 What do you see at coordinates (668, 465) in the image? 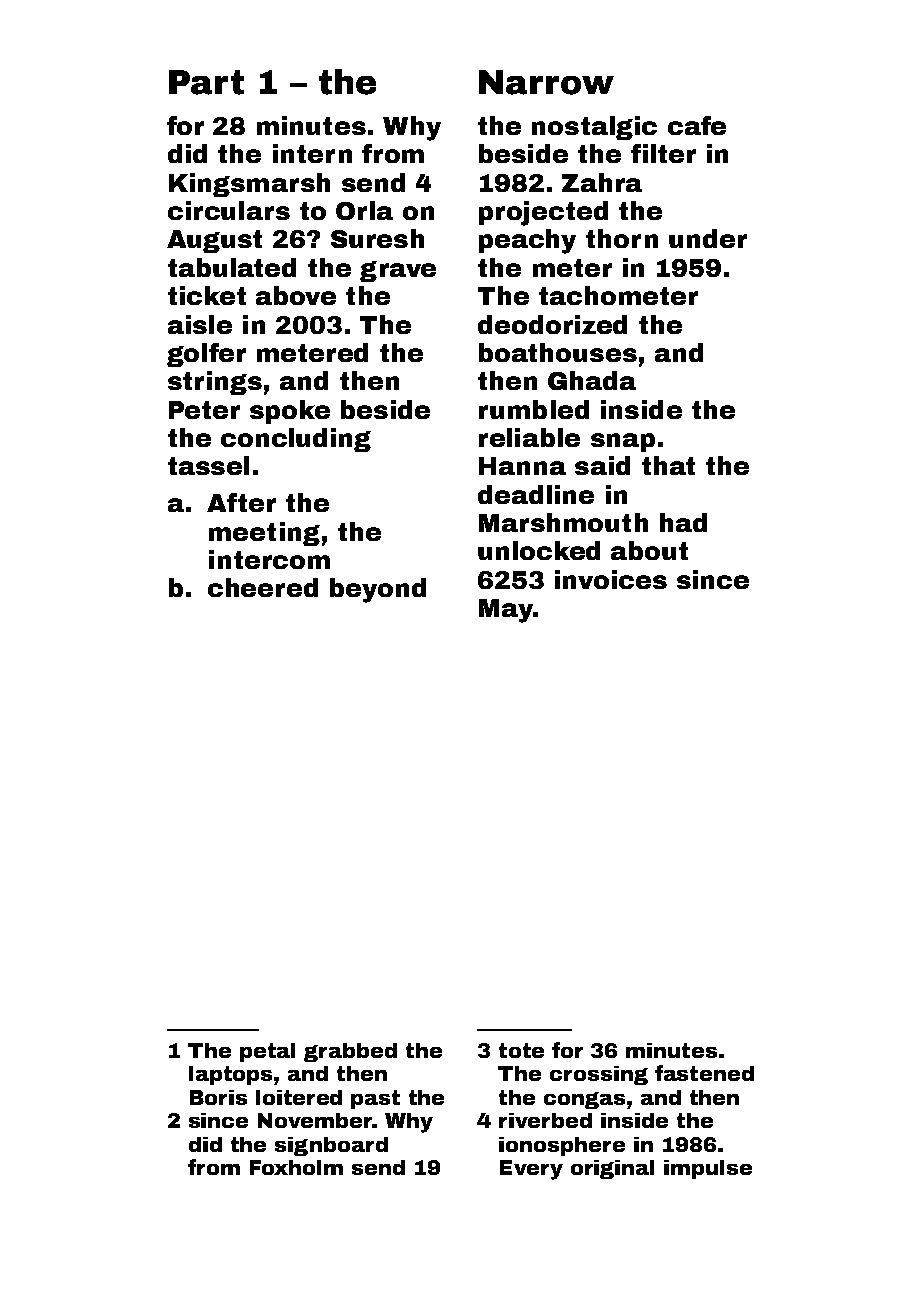
I see `that` at bounding box center [668, 465].
